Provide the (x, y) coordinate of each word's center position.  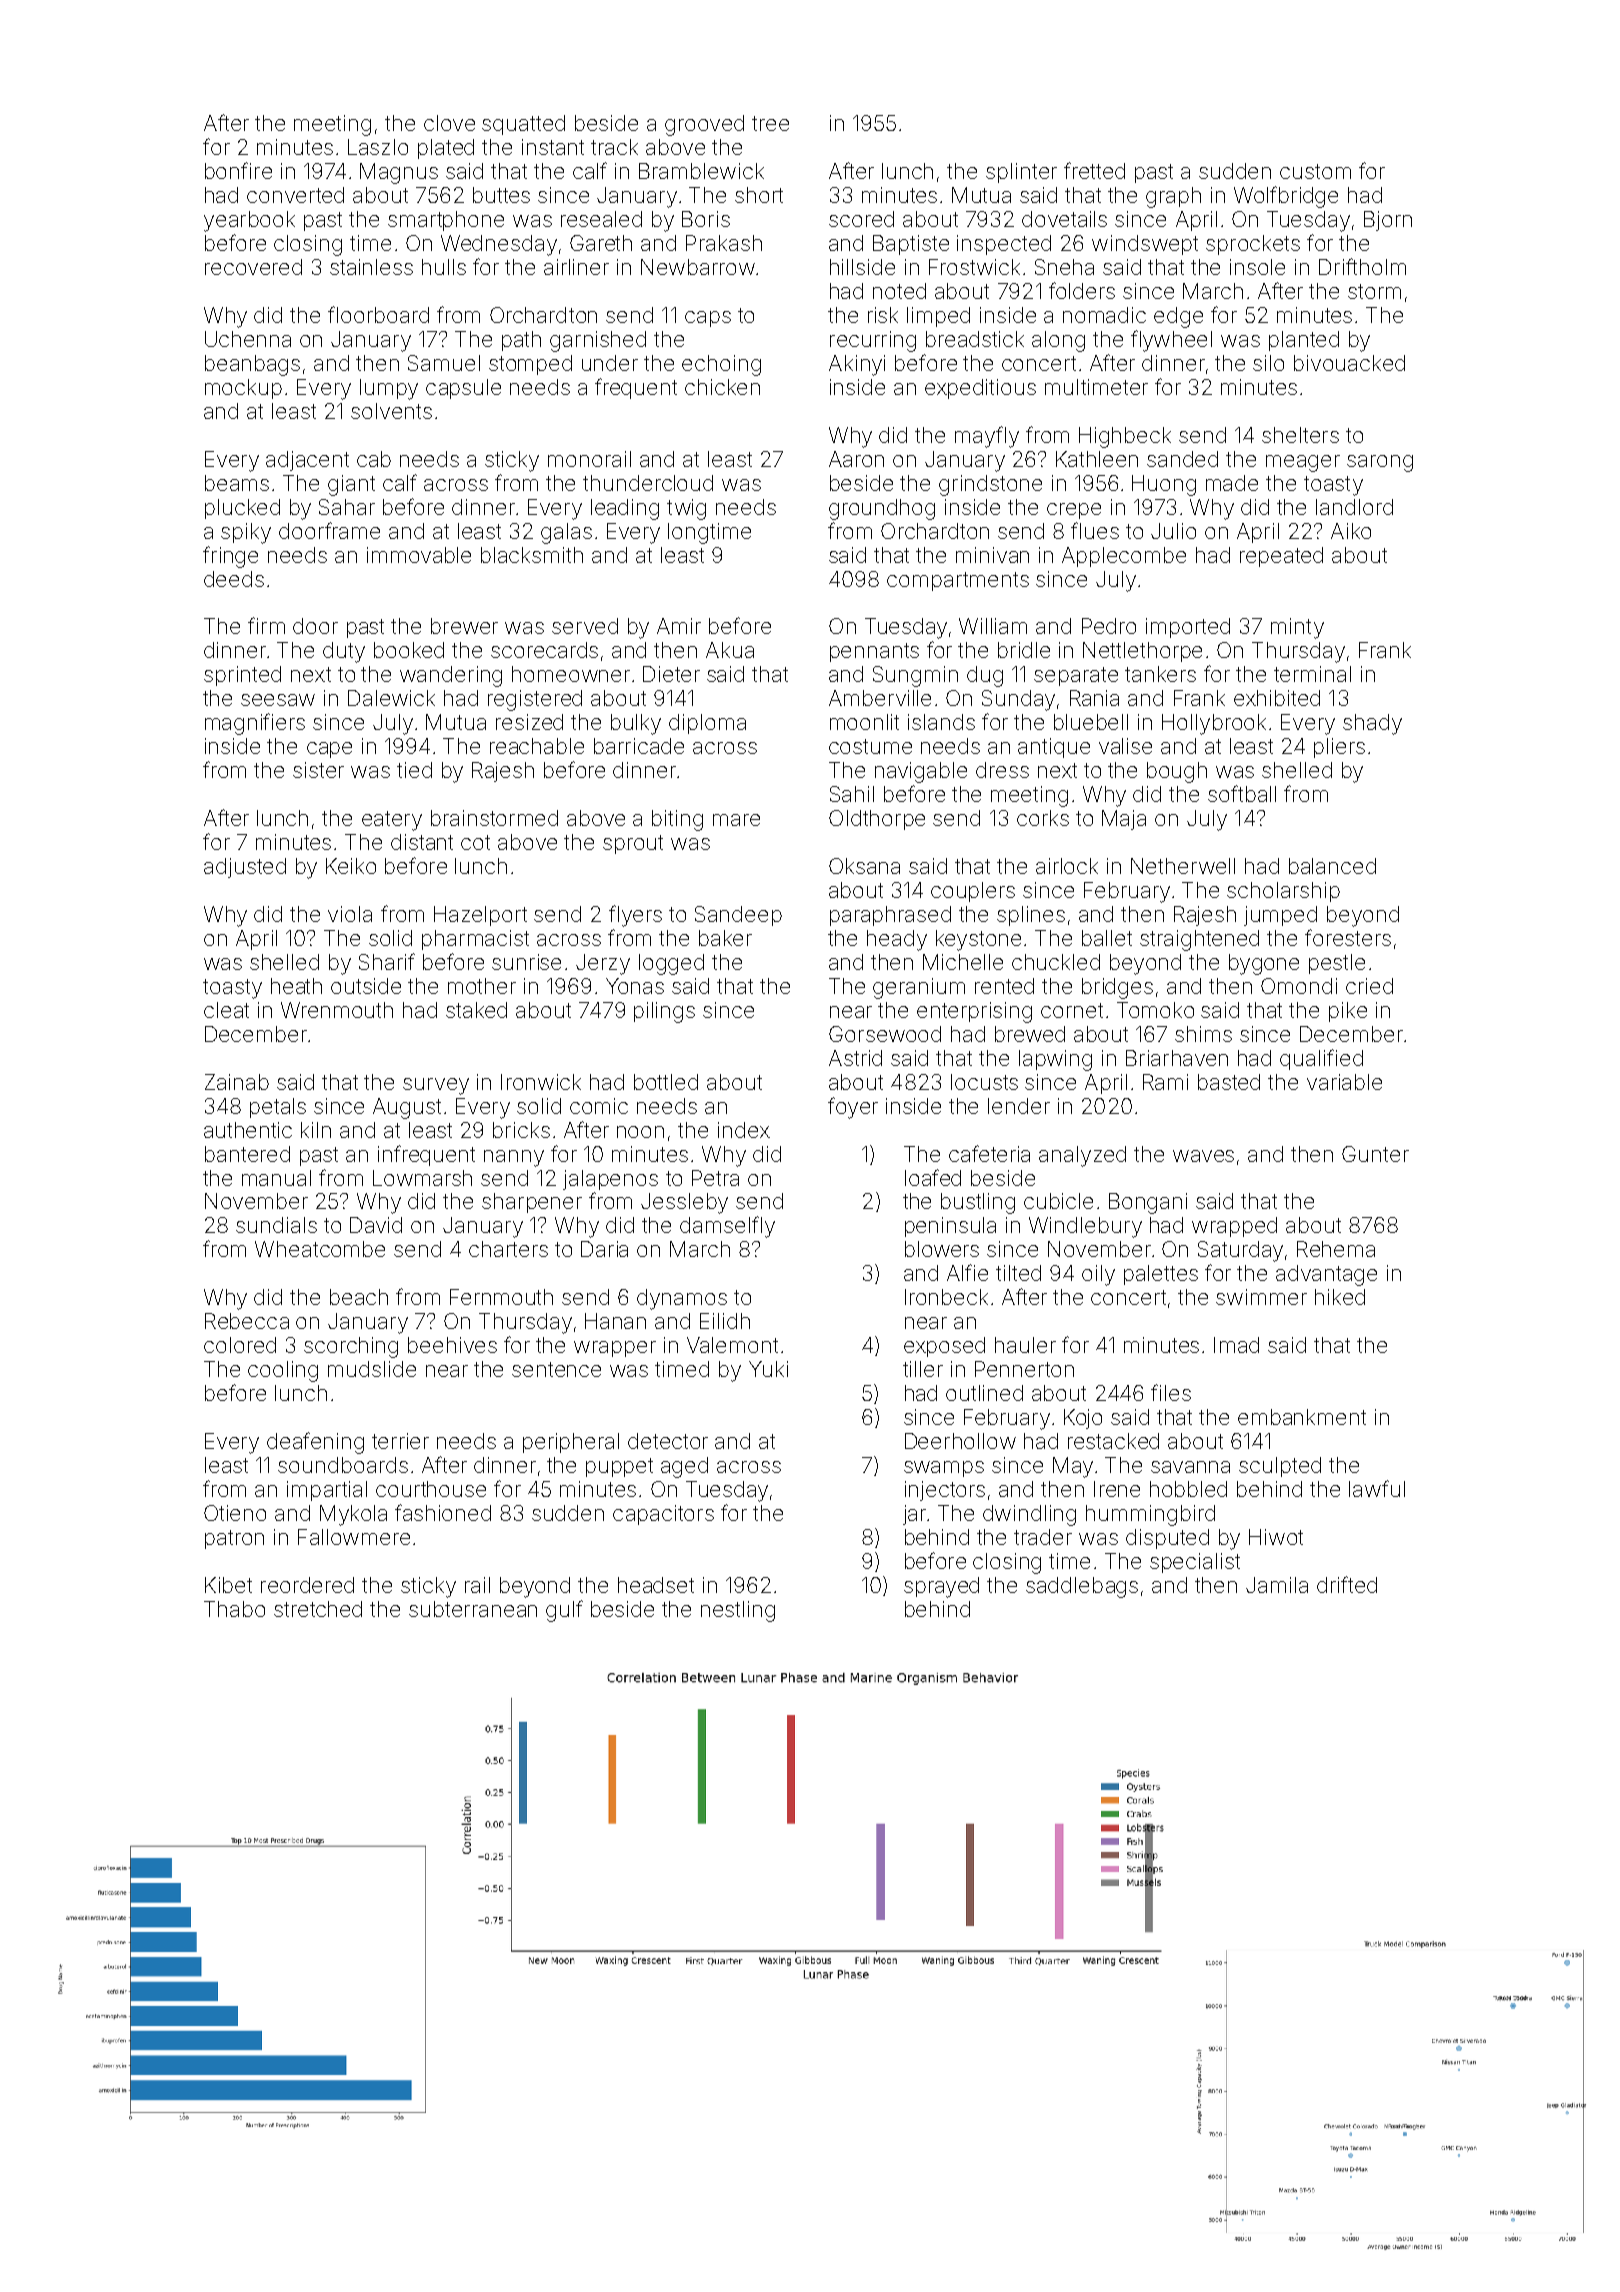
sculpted (1280, 1467)
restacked (1113, 1441)
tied (414, 770)
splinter (1021, 173)
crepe (1074, 511)
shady (1372, 724)
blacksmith (532, 555)
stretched (318, 1609)
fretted (1094, 170)
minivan (992, 555)
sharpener (532, 1203)
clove (449, 123)
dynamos (682, 1299)
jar (914, 1515)
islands (941, 722)
